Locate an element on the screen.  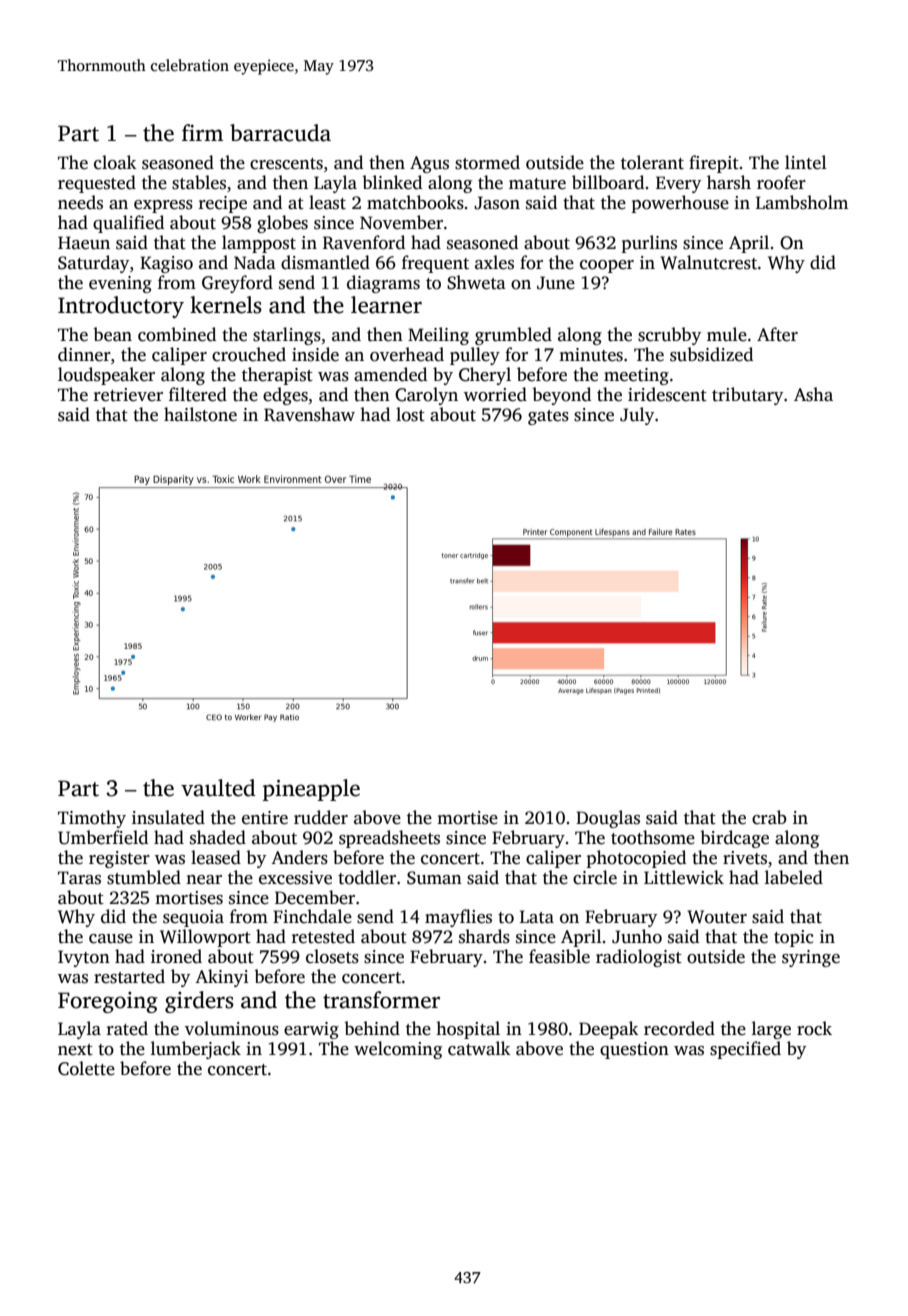
learner is located at coordinates (386, 305).
